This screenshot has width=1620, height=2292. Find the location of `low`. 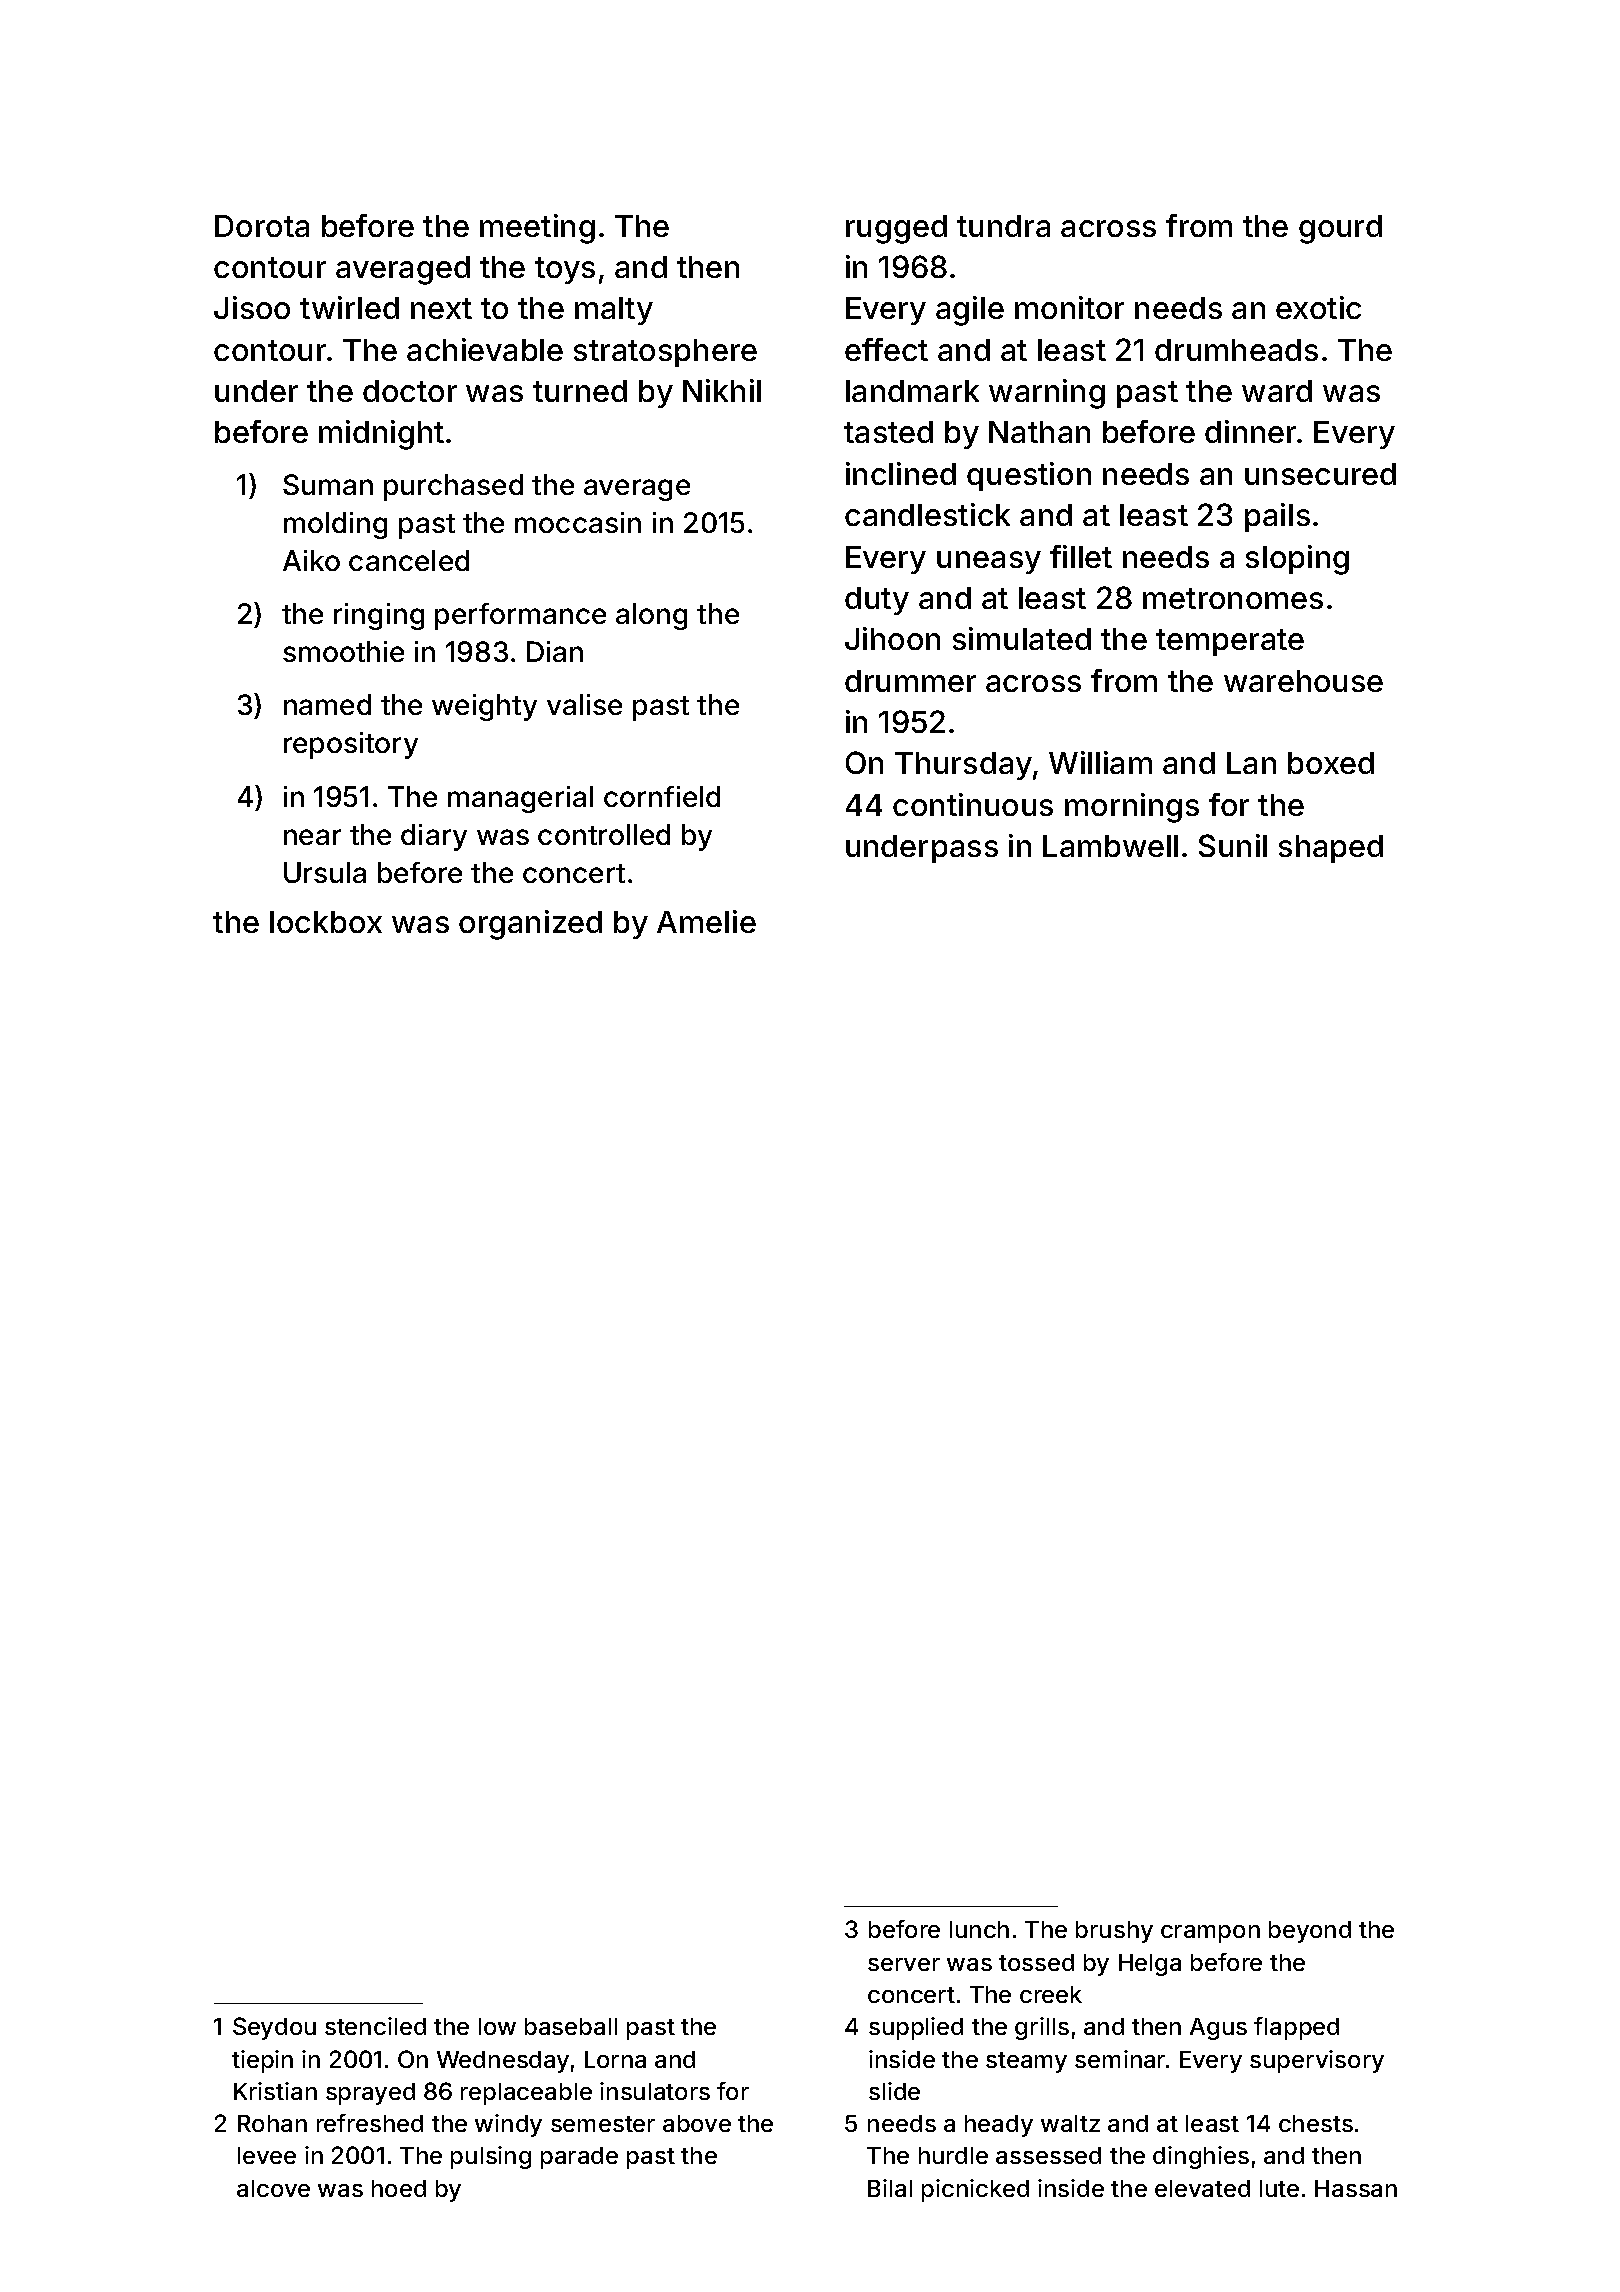

low is located at coordinates (497, 2026).
